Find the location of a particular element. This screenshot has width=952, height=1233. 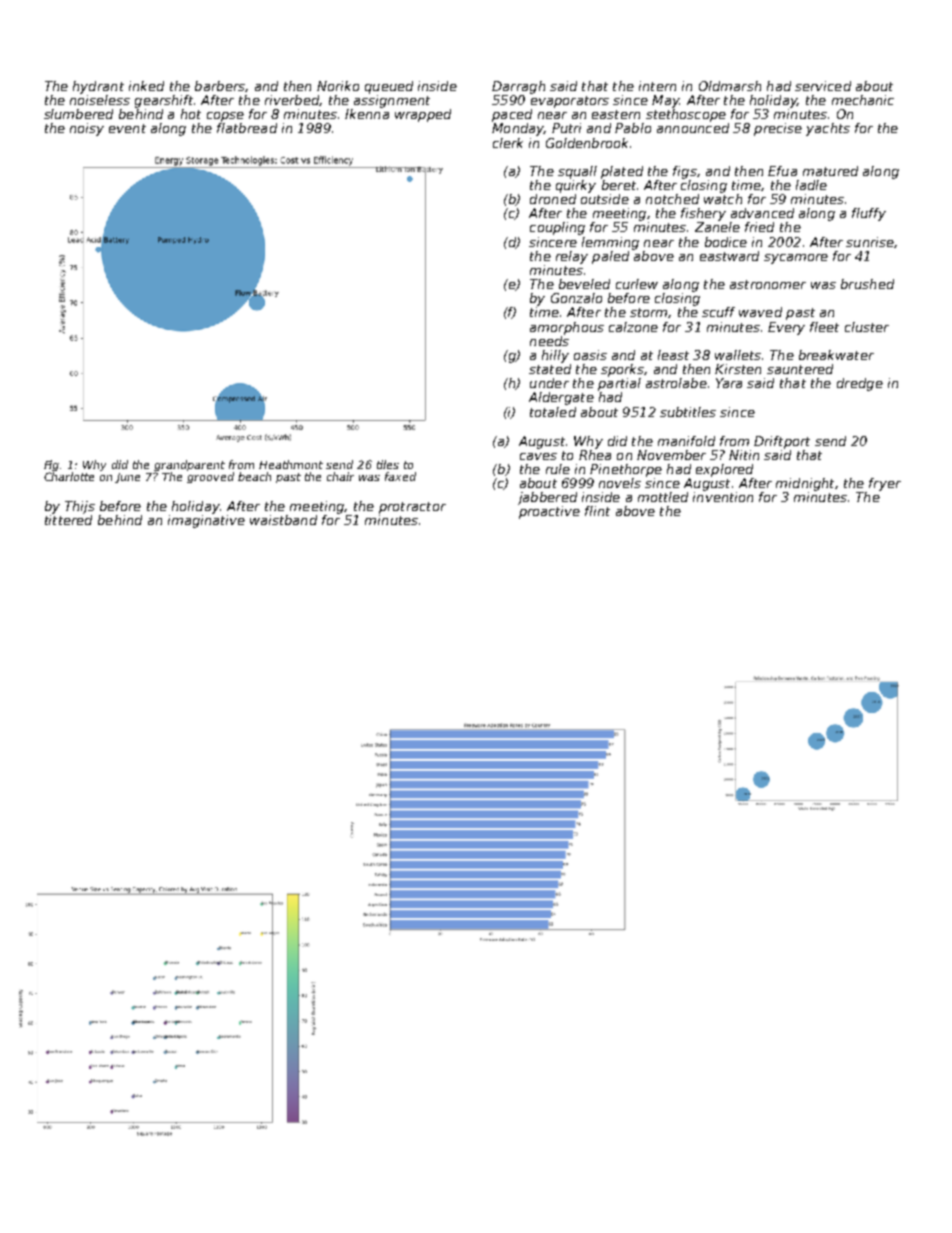

partial is located at coordinates (619, 384).
